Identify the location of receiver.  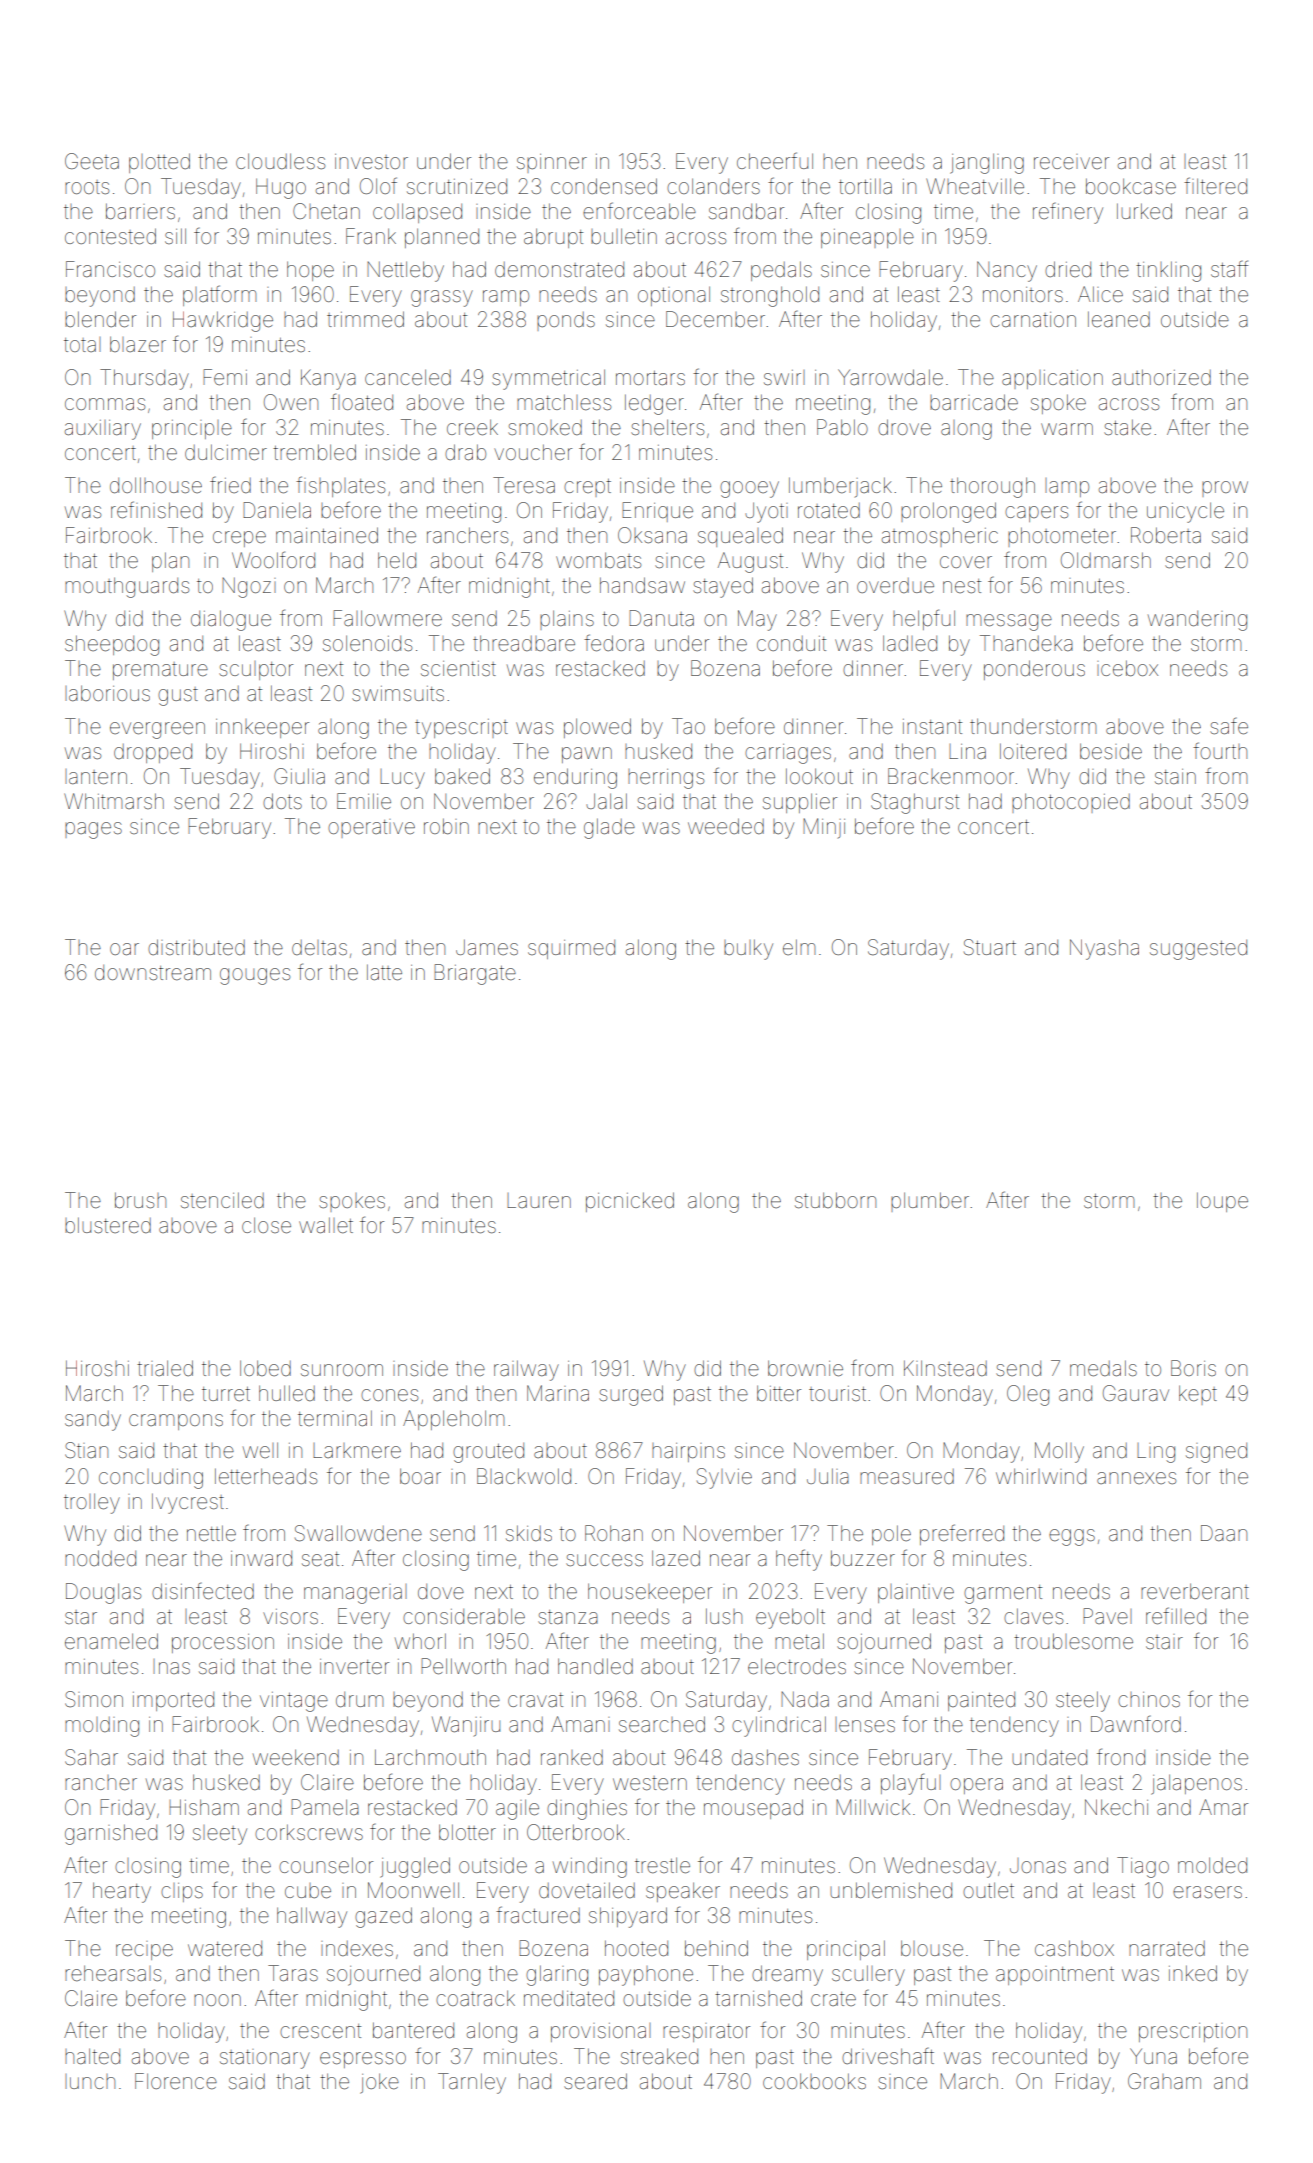
(1071, 161).
